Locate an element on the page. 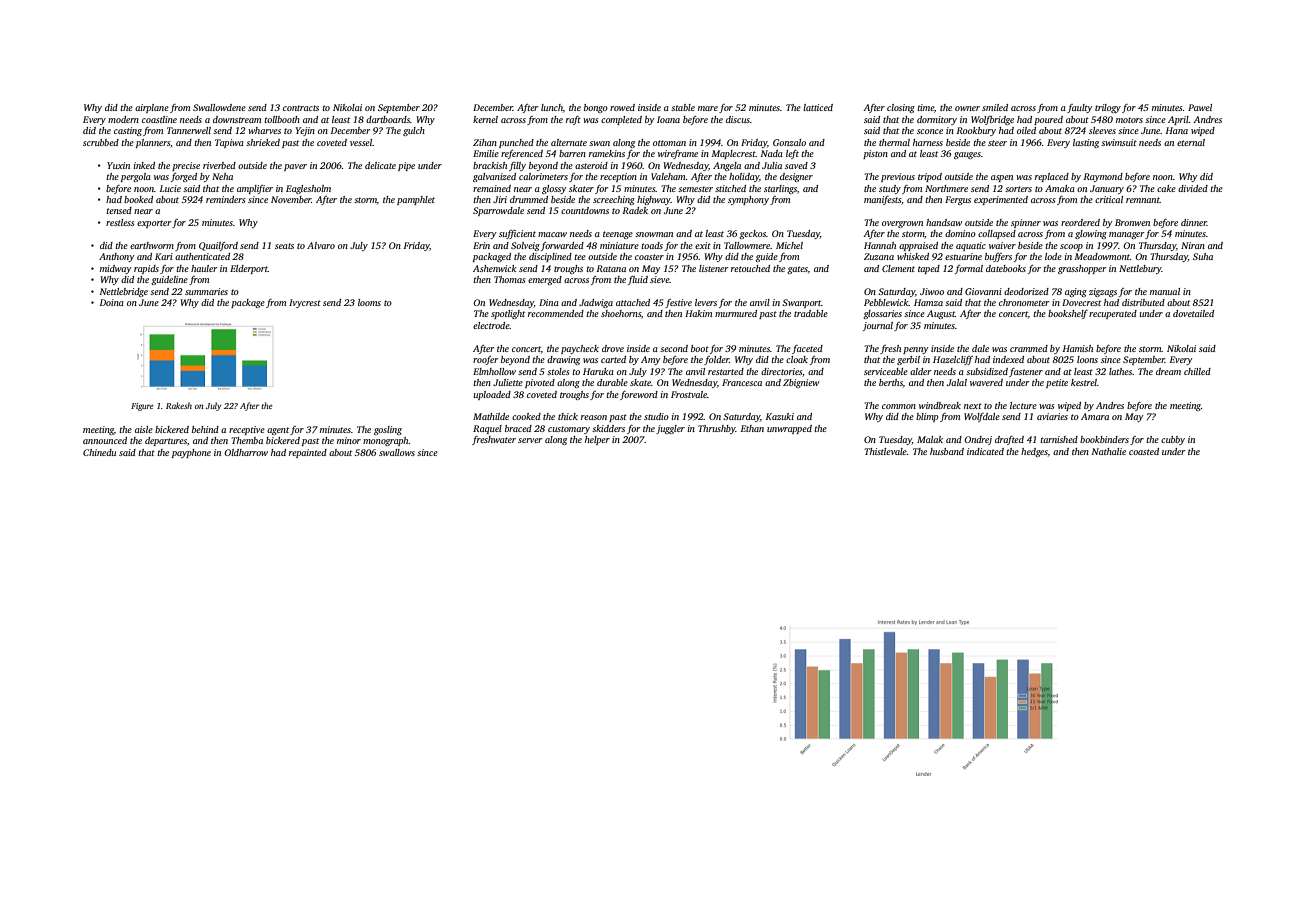 This image has width=1308, height=924. referenced is located at coordinates (522, 154).
